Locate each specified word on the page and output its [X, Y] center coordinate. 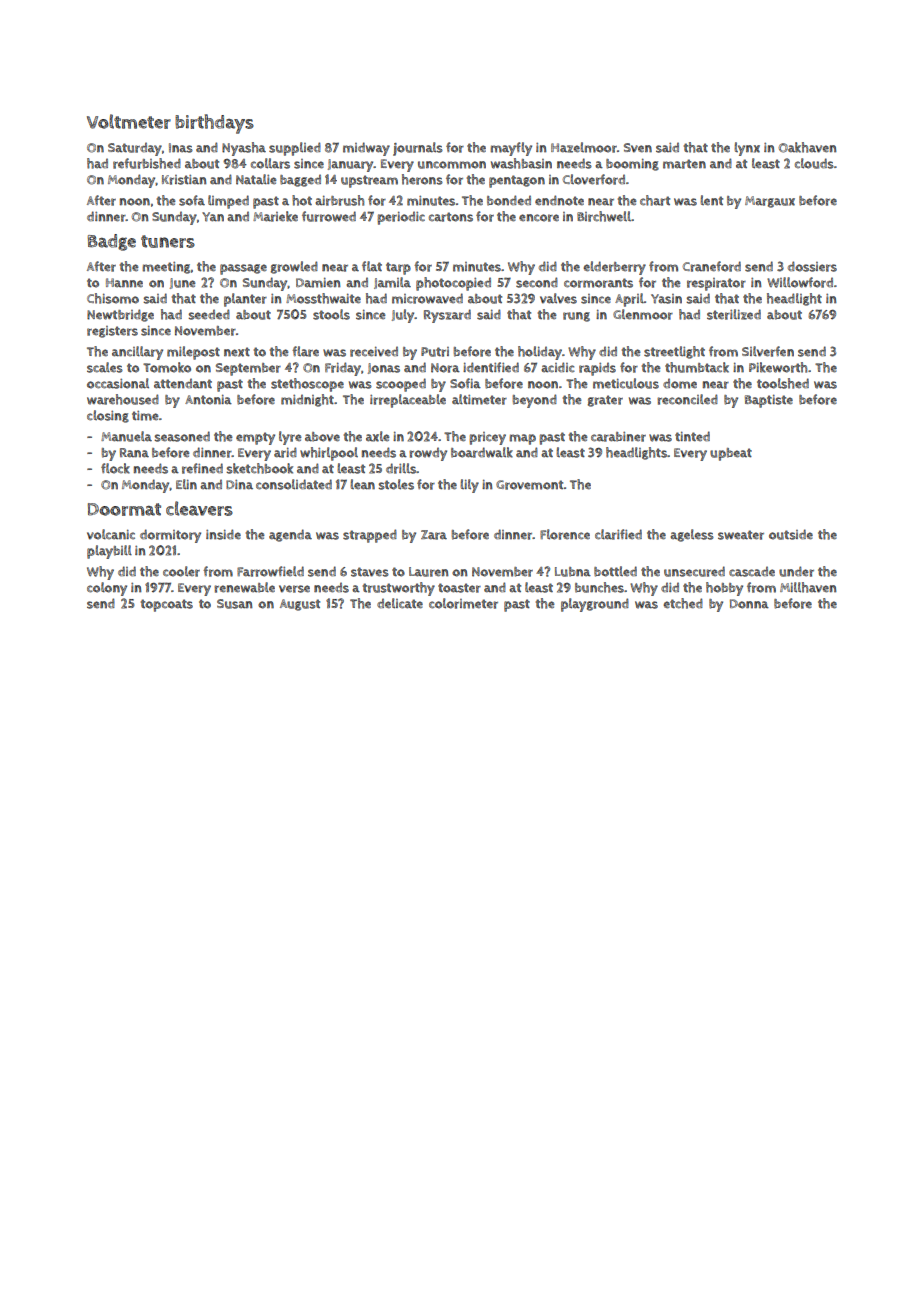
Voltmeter [129, 121]
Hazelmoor [584, 147]
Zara [434, 535]
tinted [692, 436]
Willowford [800, 282]
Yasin [666, 299]
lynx [747, 149]
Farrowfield [270, 571]
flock [115, 468]
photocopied [453, 284]
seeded [209, 314]
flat [372, 266]
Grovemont [530, 485]
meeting [166, 268]
